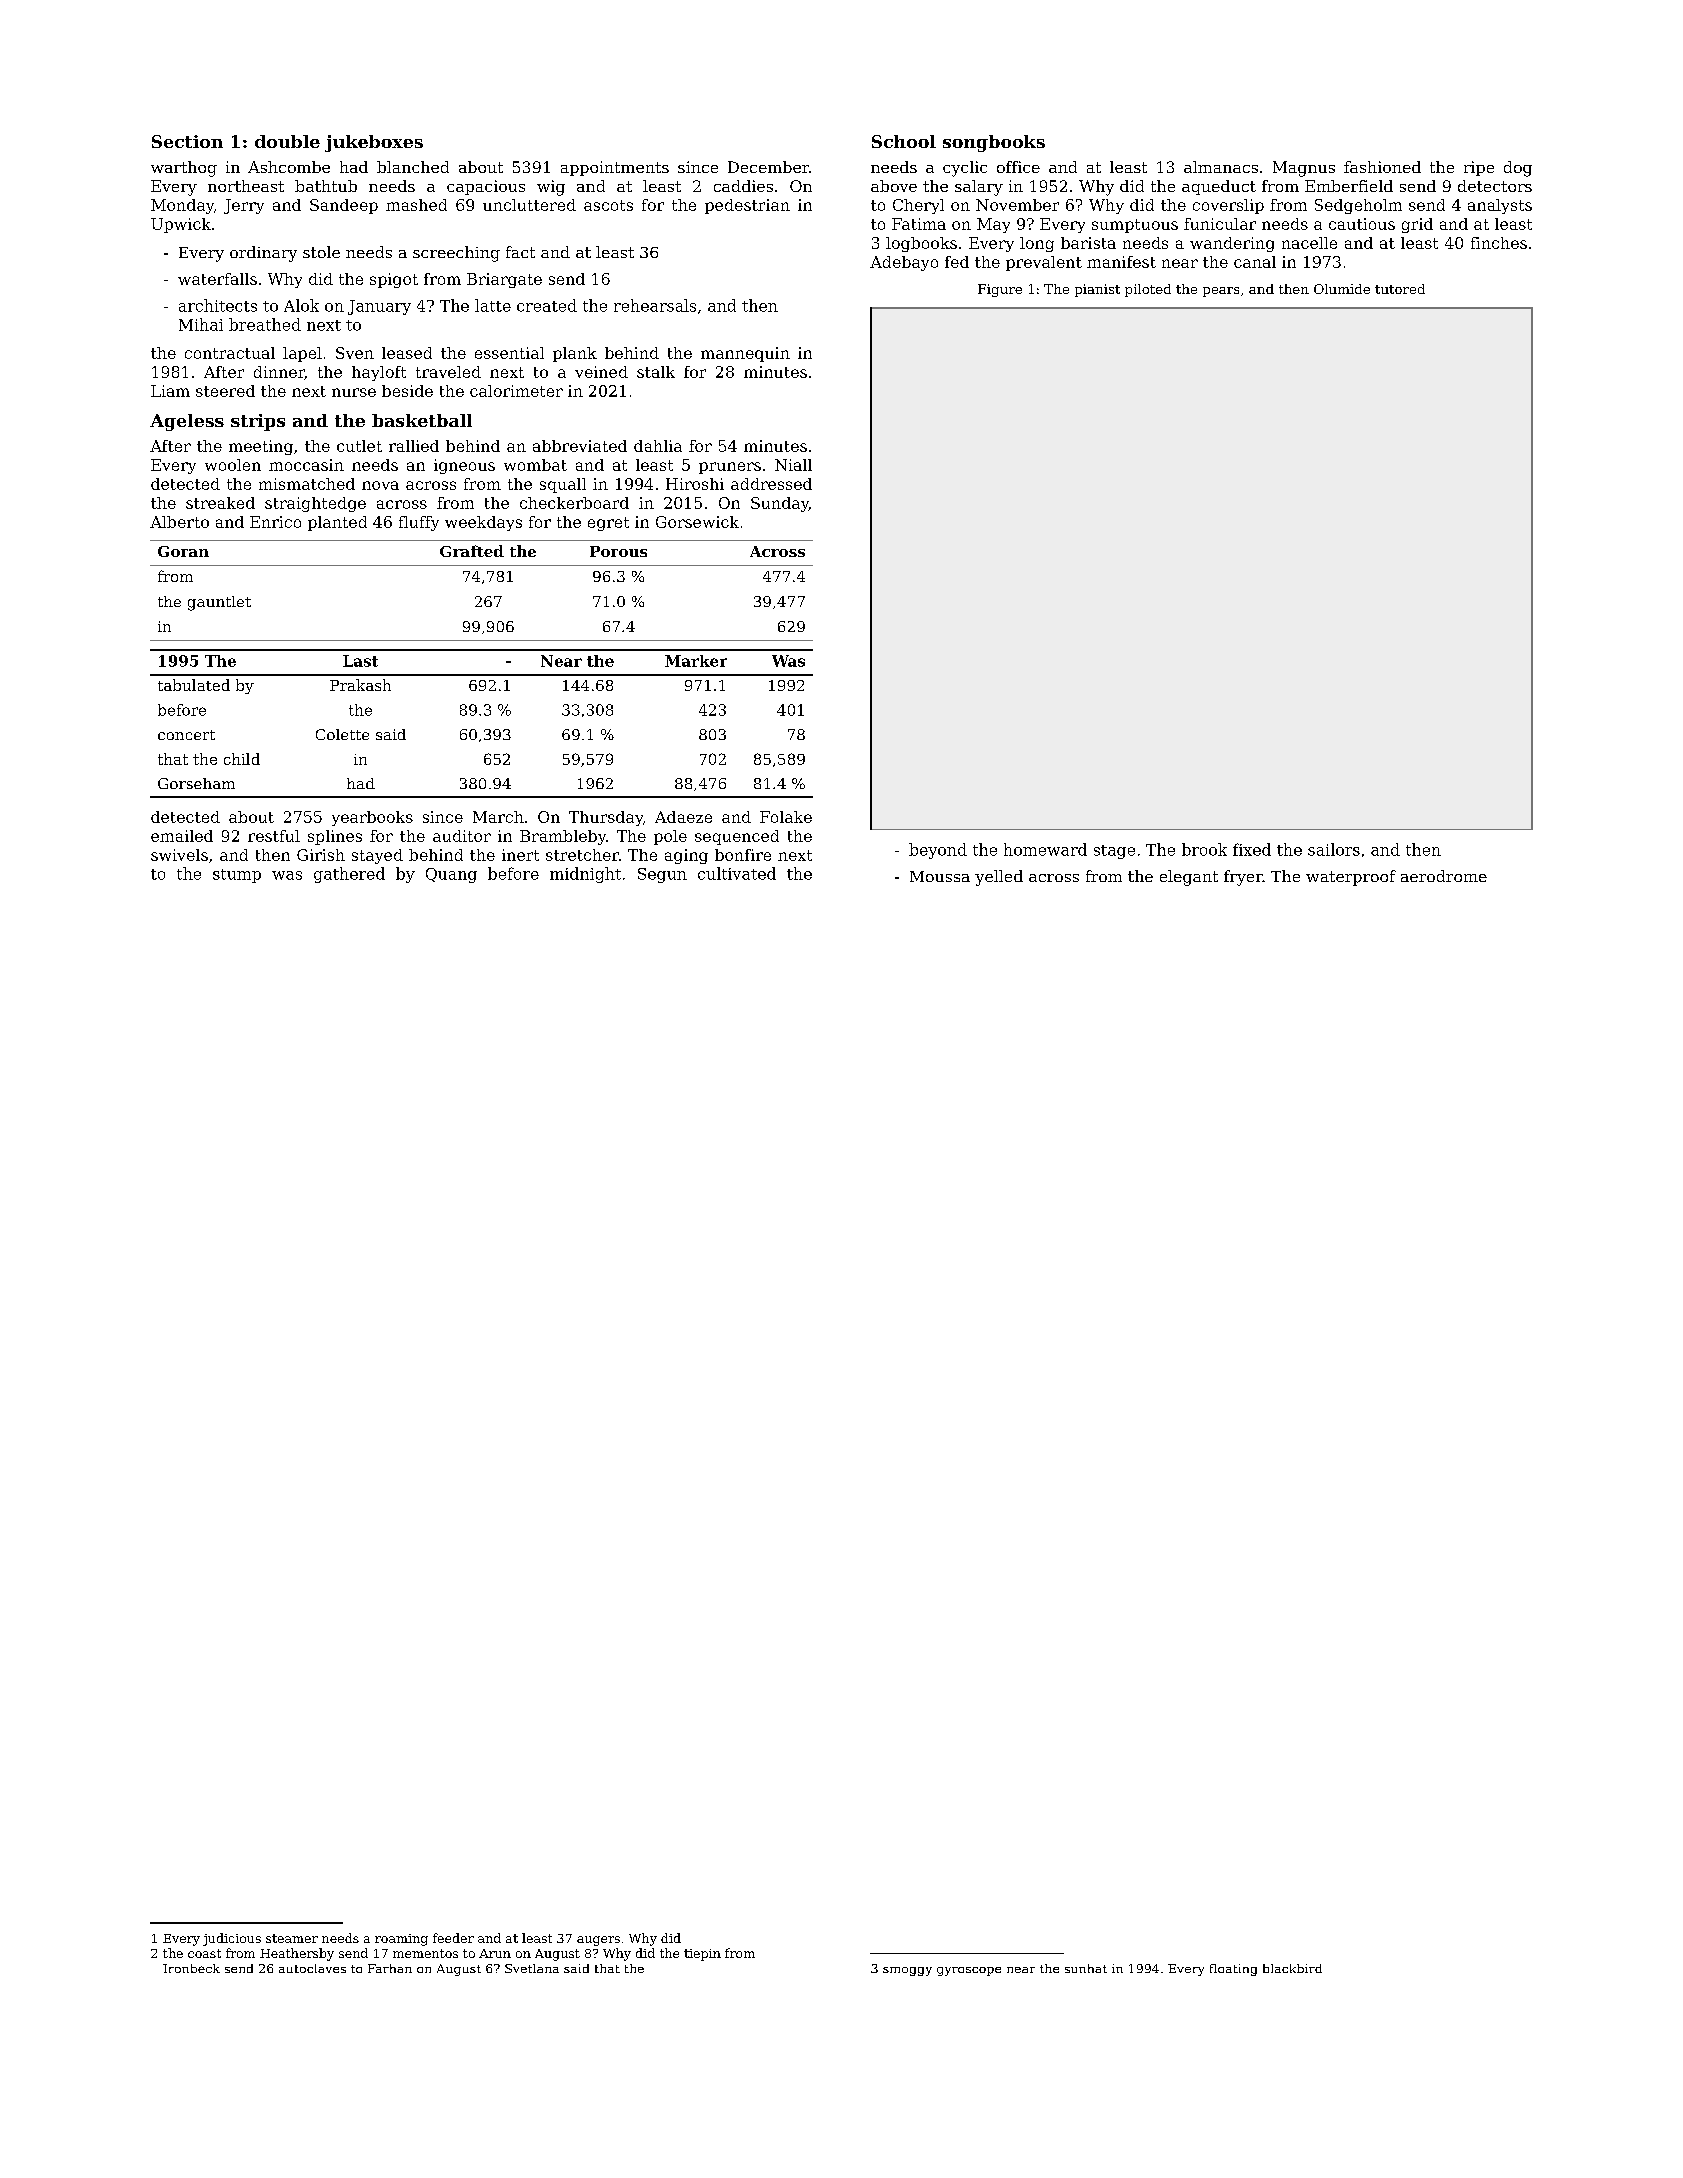  I want to click on blackbird, so click(1292, 1968).
